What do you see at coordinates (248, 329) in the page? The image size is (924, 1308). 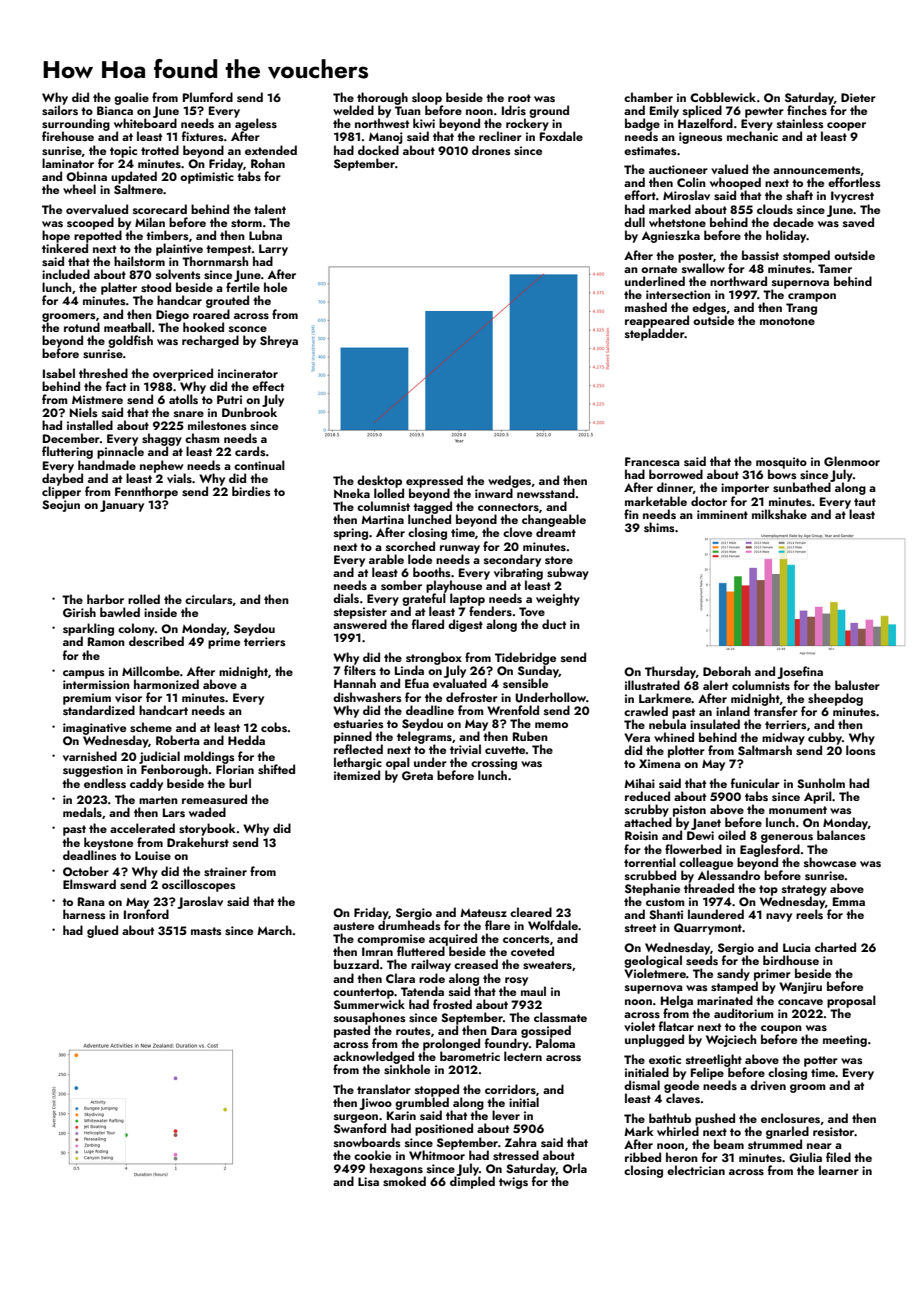 I see `sconce` at bounding box center [248, 329].
